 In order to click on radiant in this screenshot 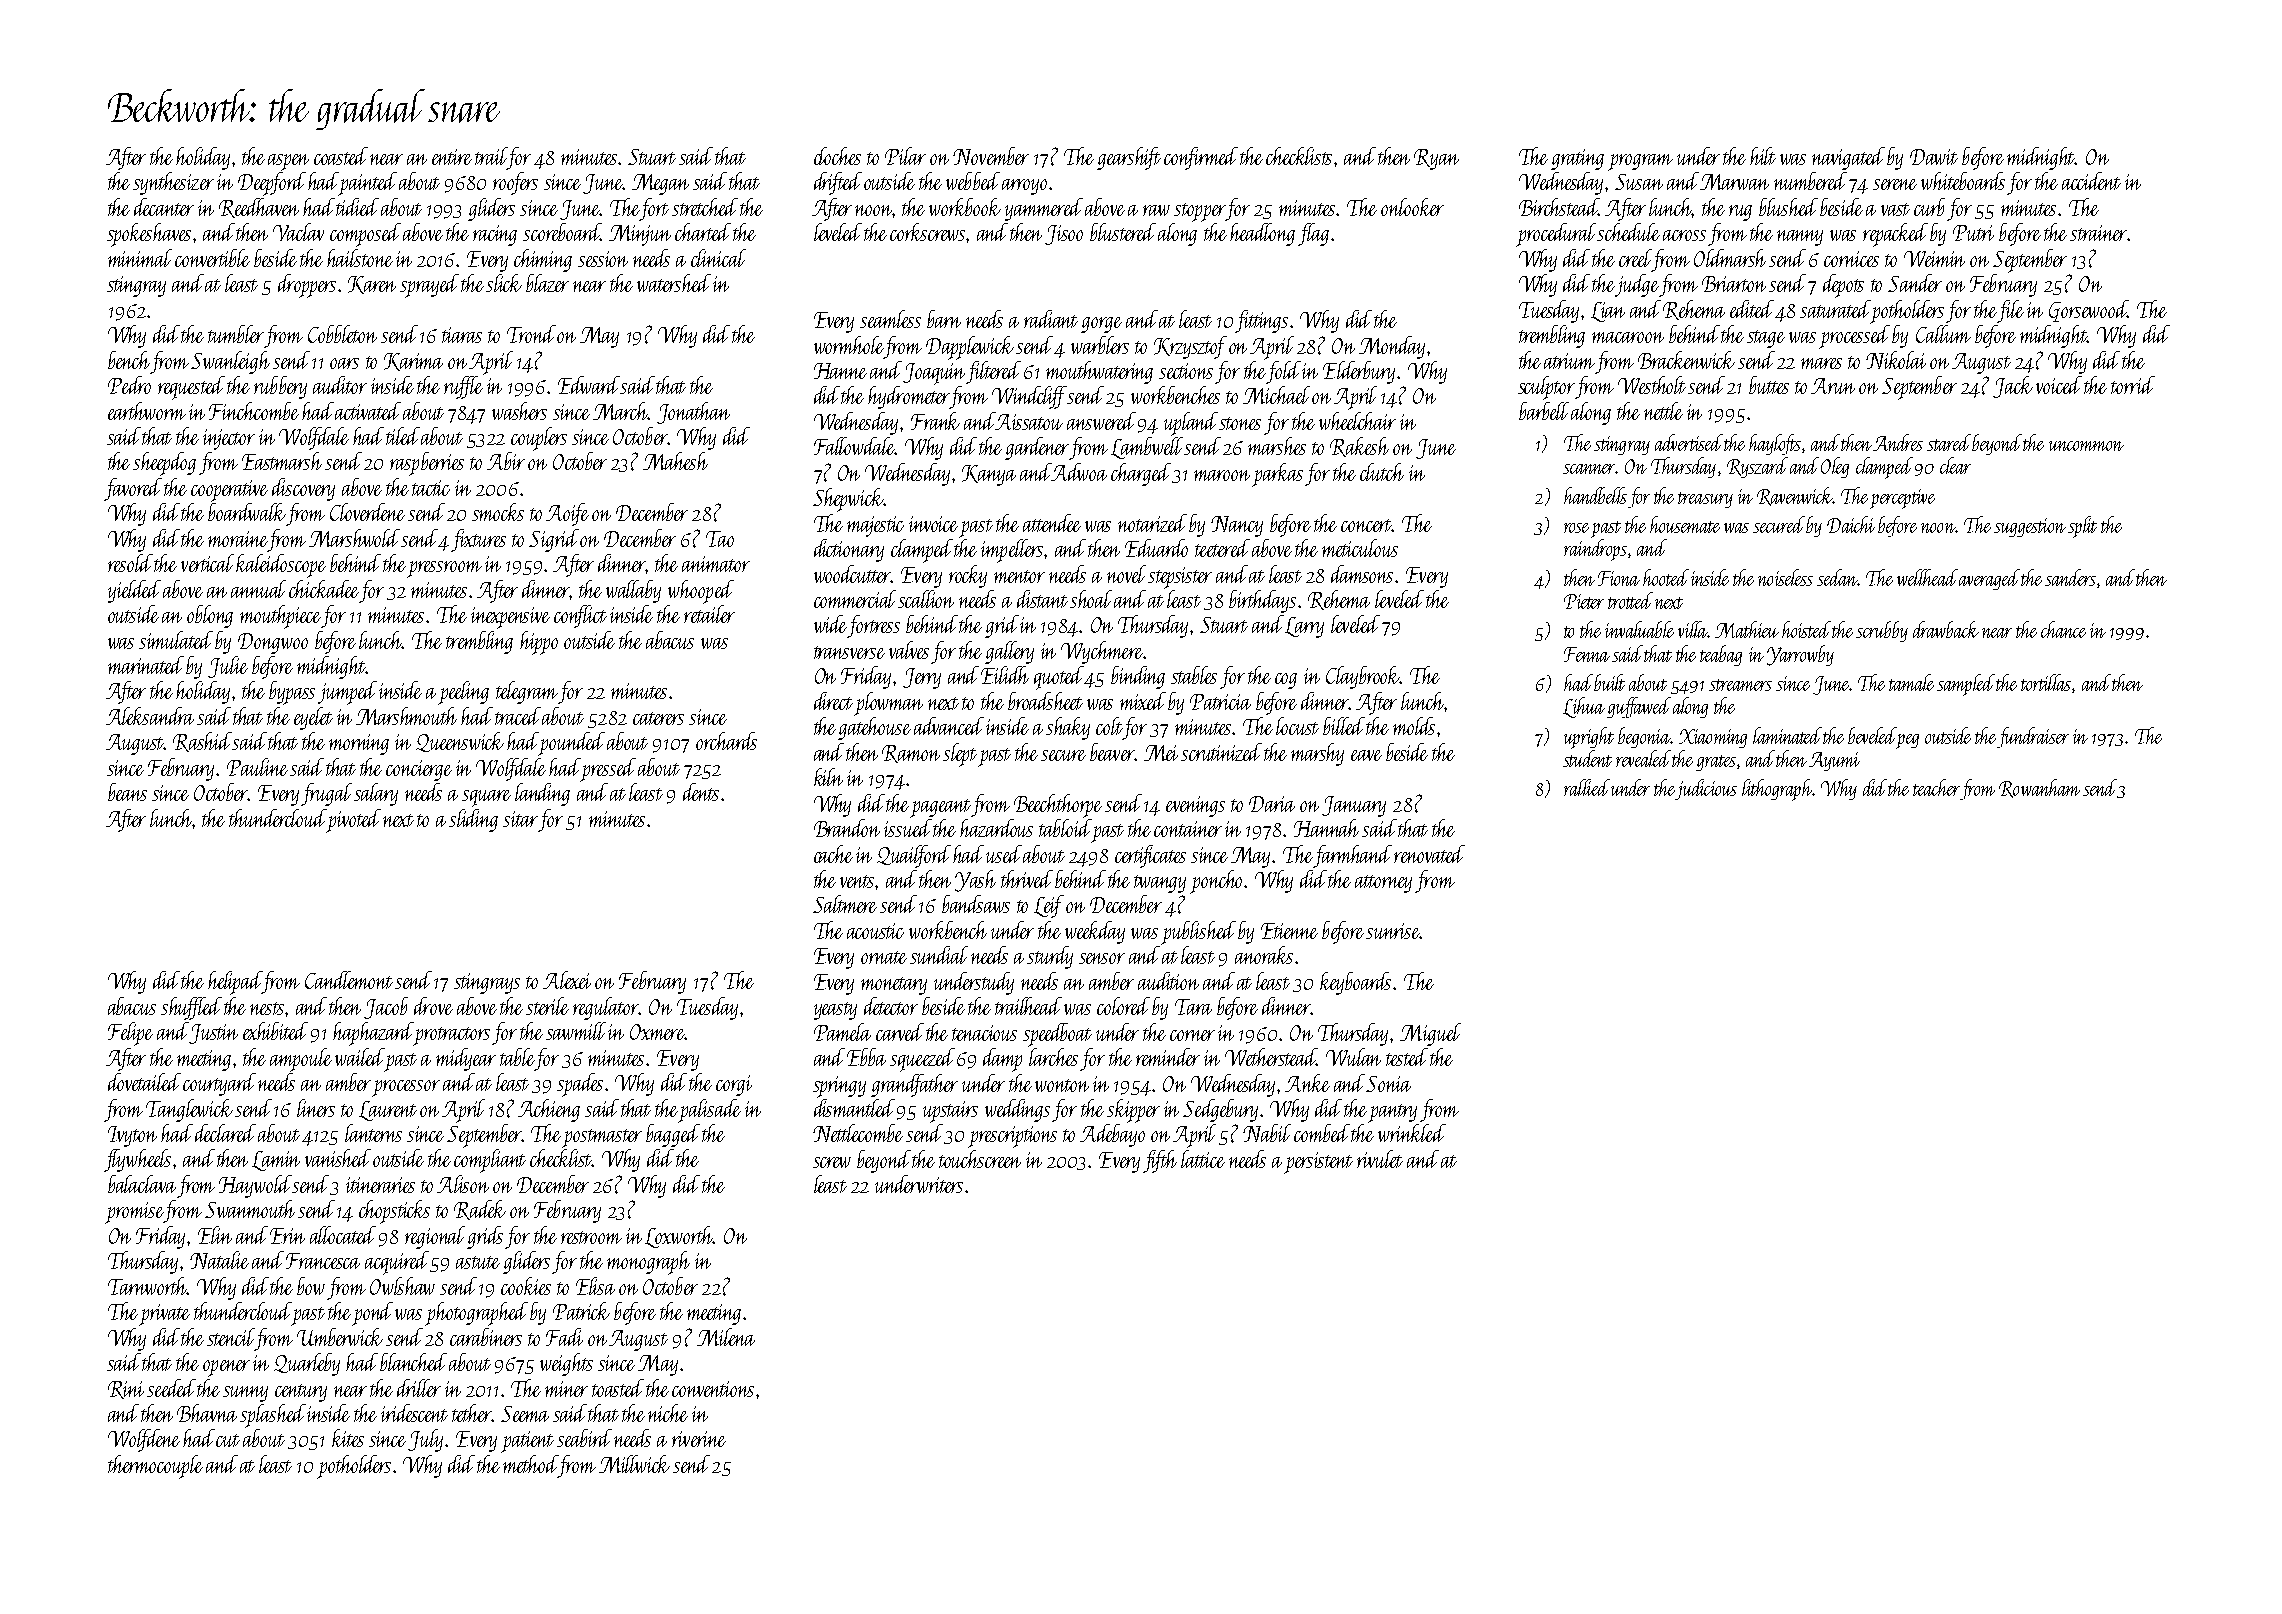, I will do `click(1051, 319)`.
